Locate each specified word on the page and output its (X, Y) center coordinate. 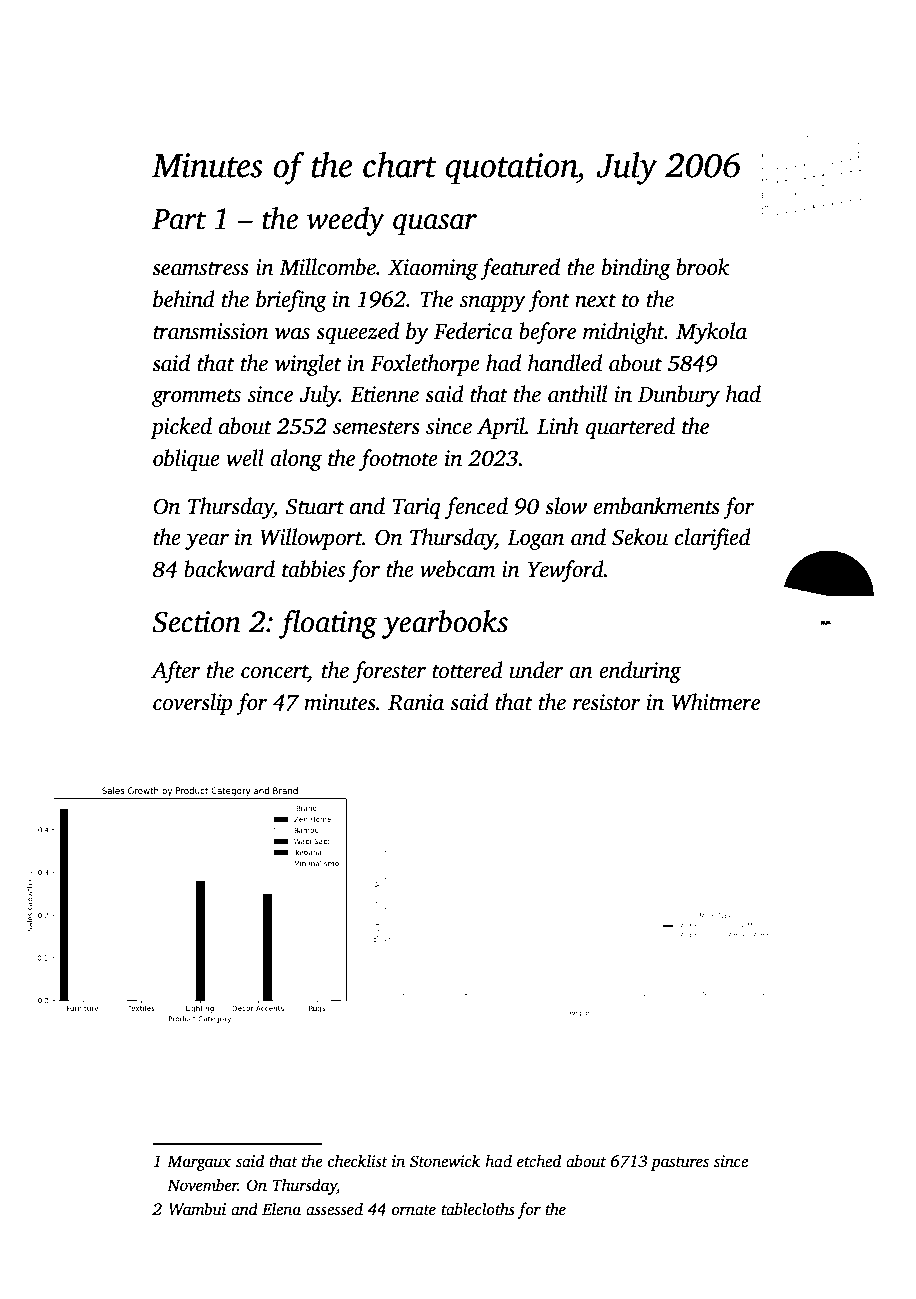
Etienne (384, 394)
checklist (358, 1161)
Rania (416, 702)
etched (539, 1161)
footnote (398, 460)
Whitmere (716, 702)
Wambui (197, 1209)
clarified (713, 539)
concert (274, 672)
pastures (680, 1164)
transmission (210, 331)
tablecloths (478, 1209)
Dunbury (679, 396)
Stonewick (445, 1161)
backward (229, 569)
